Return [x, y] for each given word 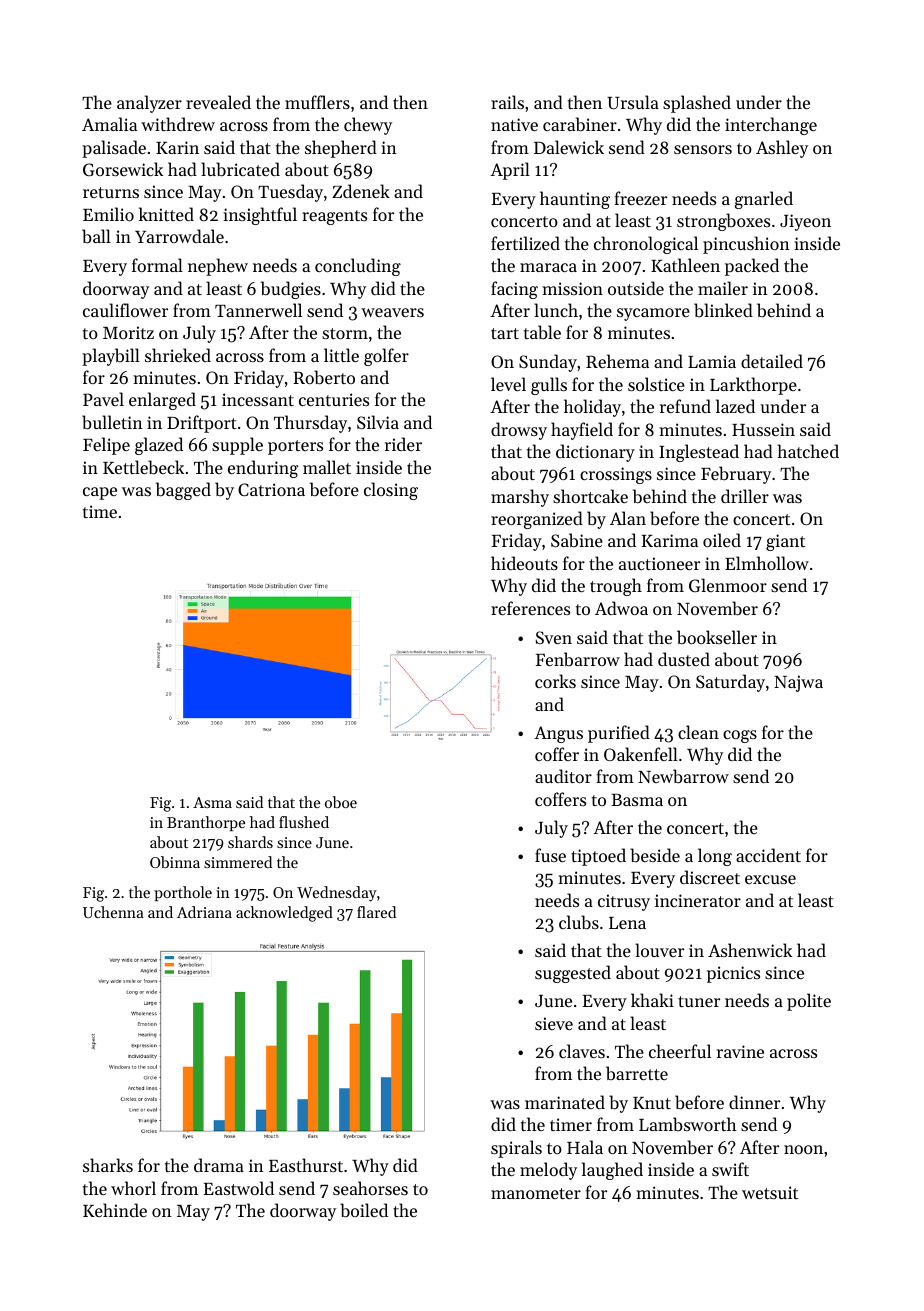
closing [391, 491]
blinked [723, 310]
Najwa [798, 683]
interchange [771, 126]
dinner [754, 1102]
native [514, 124]
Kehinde [115, 1210]
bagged [183, 491]
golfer [386, 357]
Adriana [204, 912]
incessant [258, 399]
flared [376, 912]
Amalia [109, 124]
